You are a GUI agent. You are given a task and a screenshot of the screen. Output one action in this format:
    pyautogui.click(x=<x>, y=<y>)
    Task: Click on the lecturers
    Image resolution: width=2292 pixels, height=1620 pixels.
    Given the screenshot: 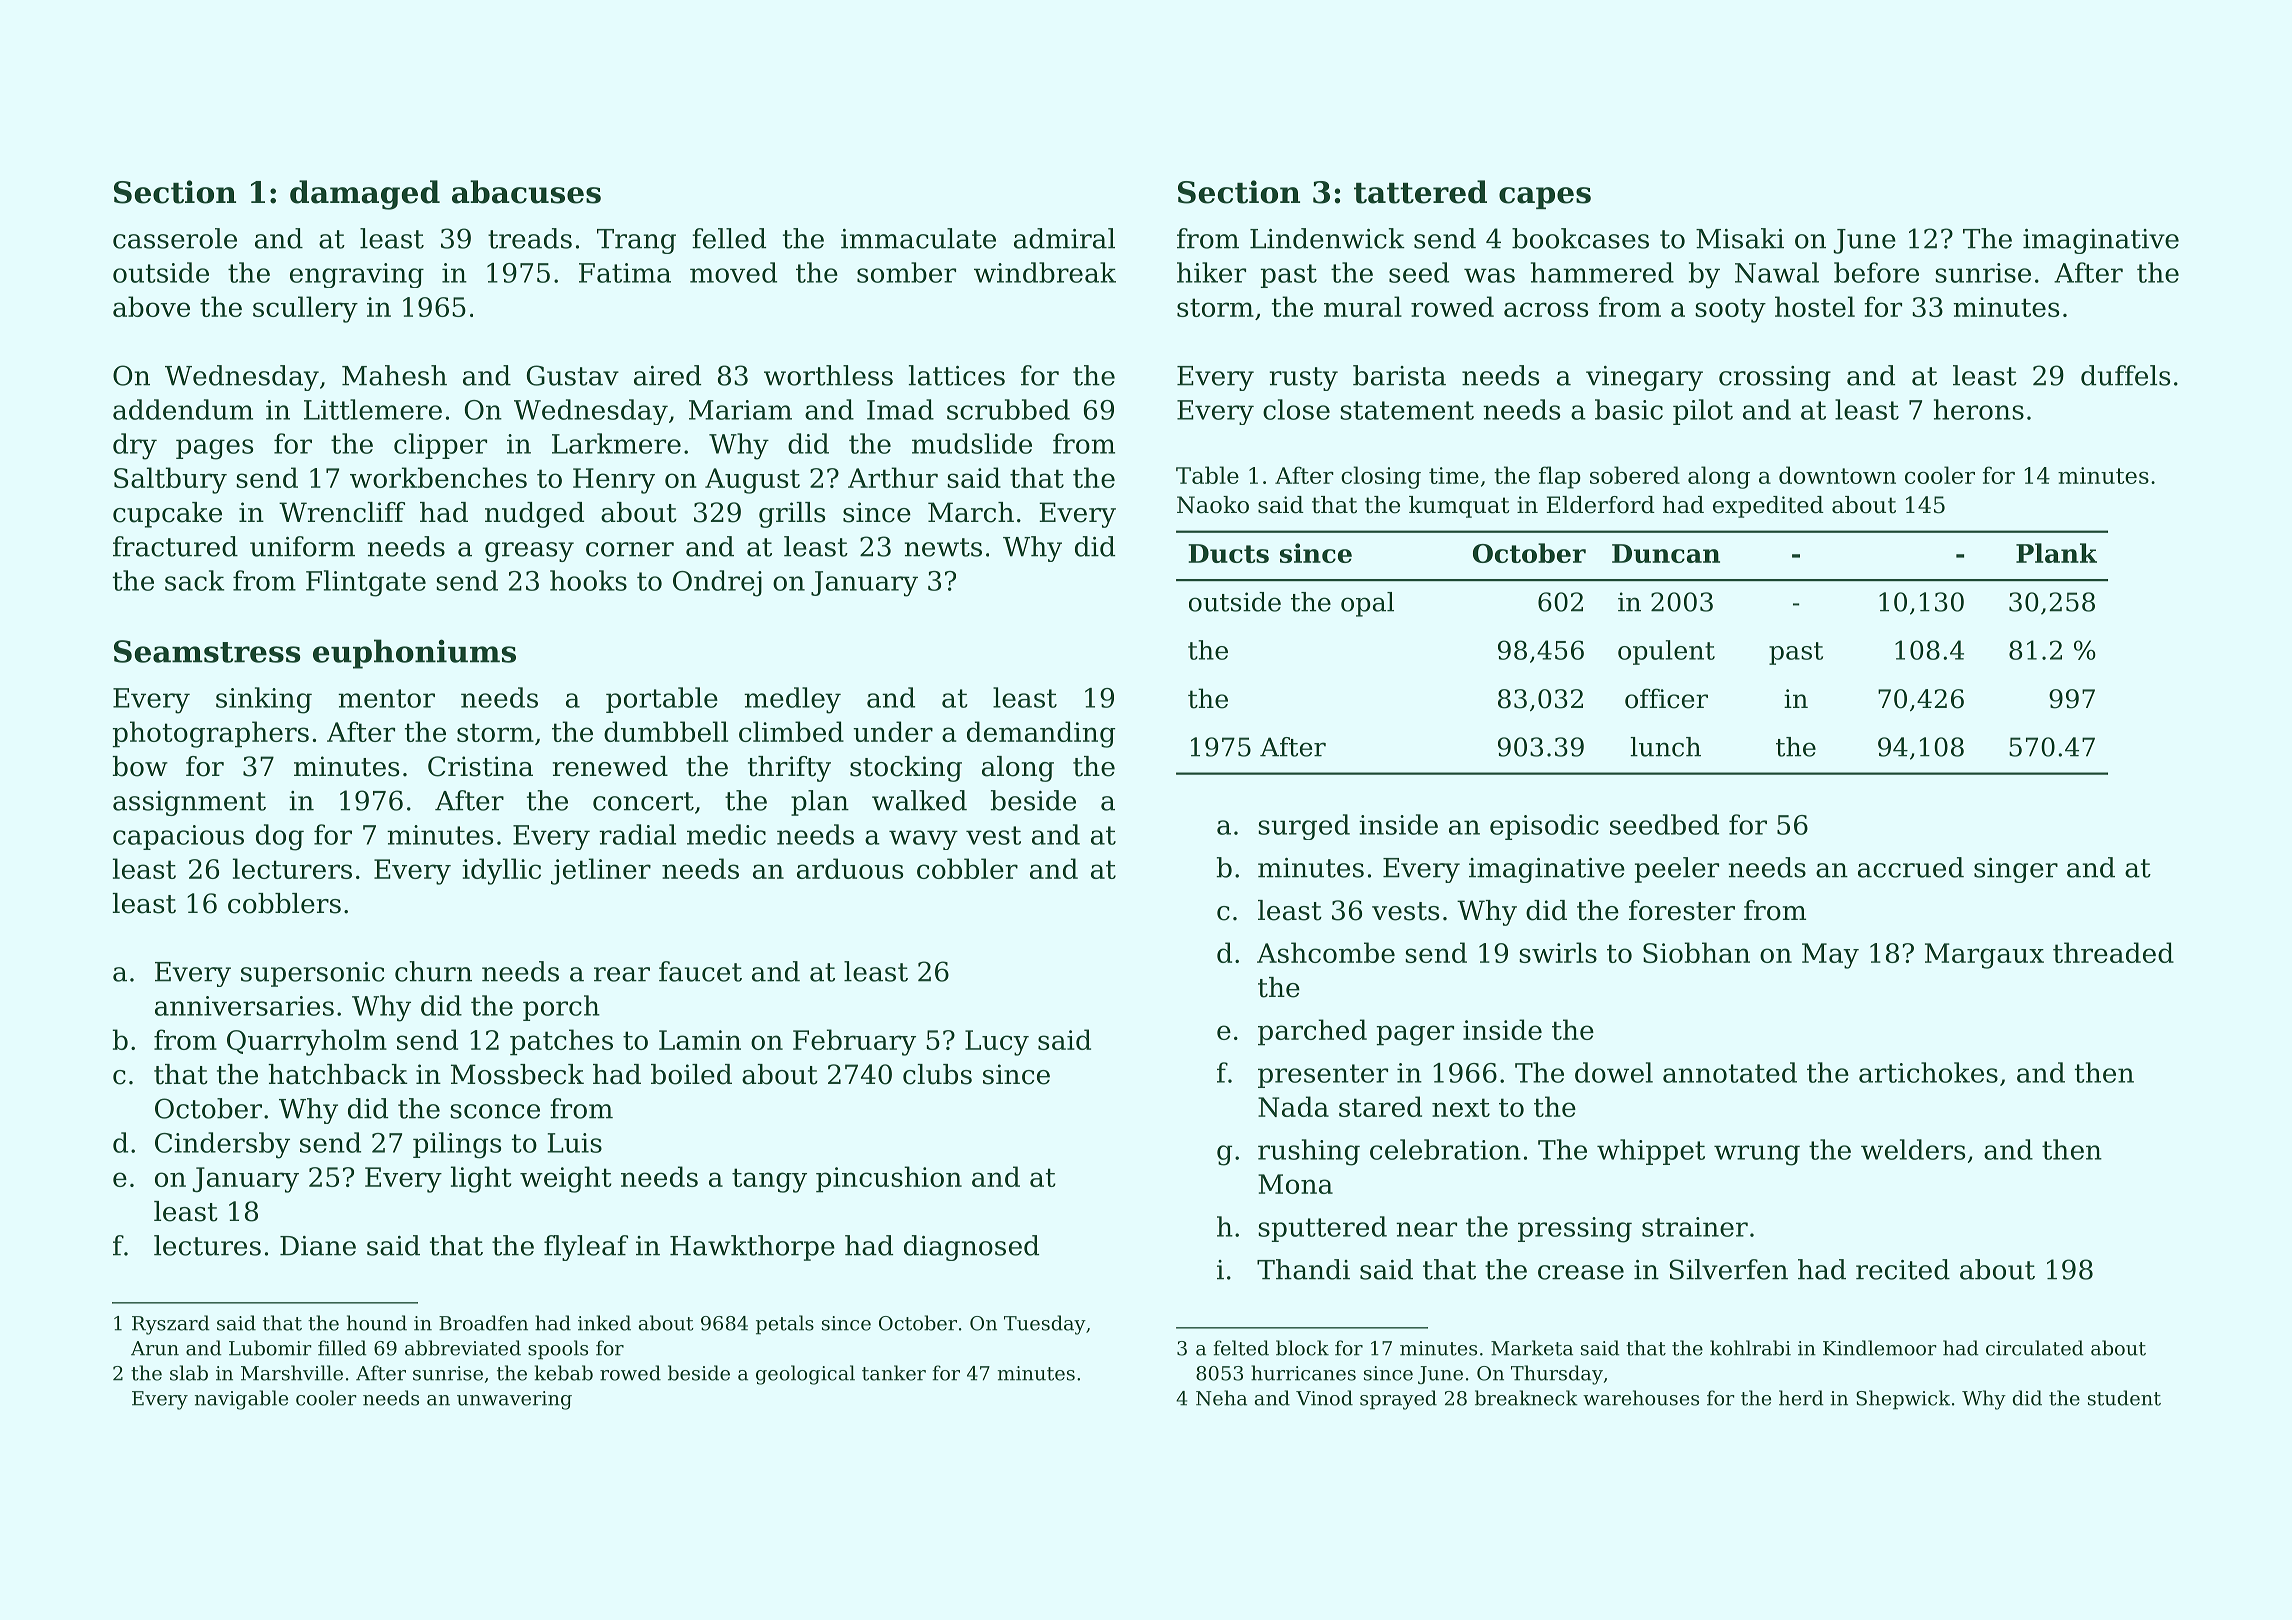 What is the action you would take?
    pyautogui.click(x=292, y=868)
